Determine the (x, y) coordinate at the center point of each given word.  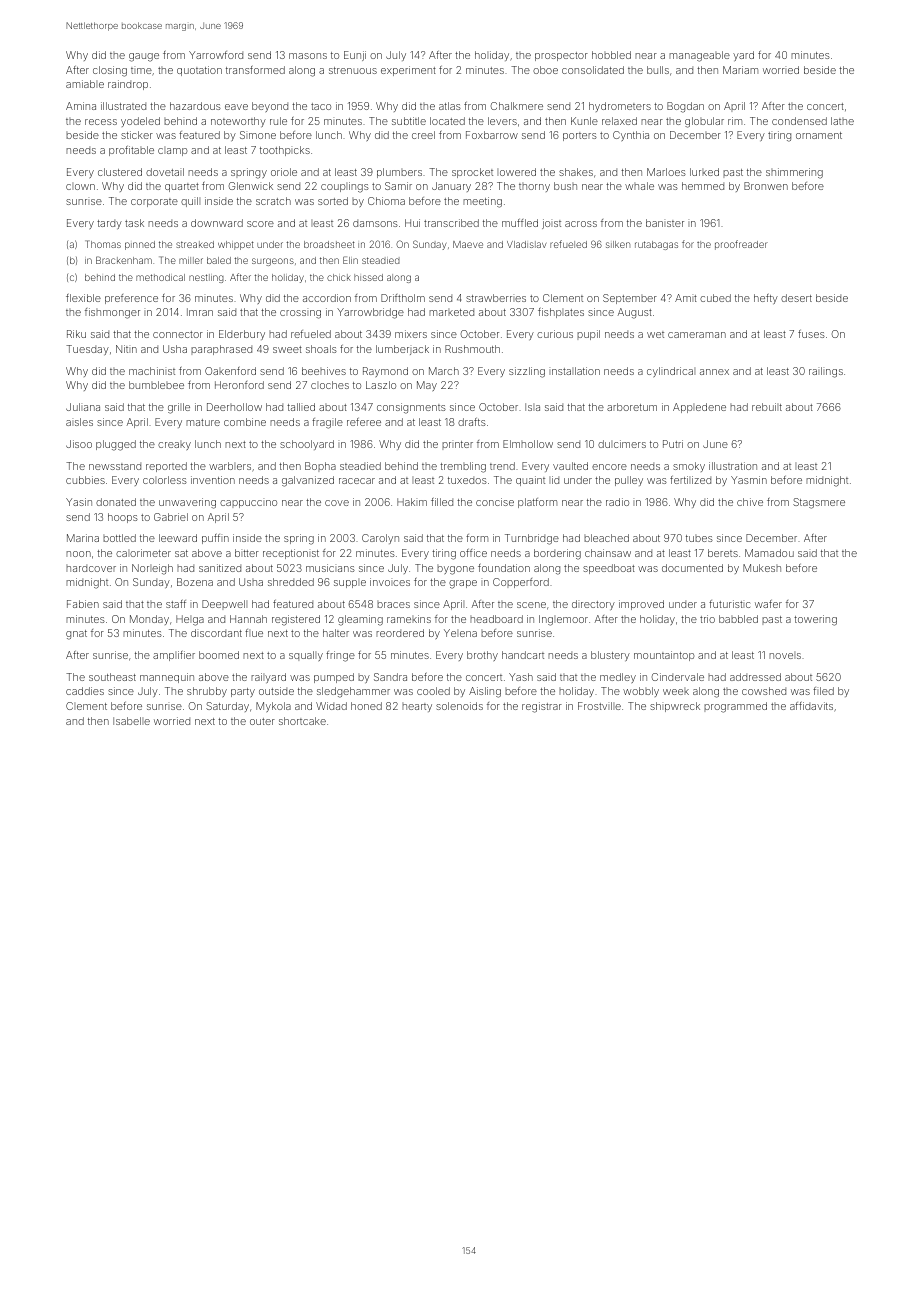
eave (236, 107)
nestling (206, 278)
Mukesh (762, 568)
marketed (451, 312)
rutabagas (656, 245)
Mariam (740, 70)
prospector (561, 56)
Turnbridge (532, 539)
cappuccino (248, 504)
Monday (149, 620)
